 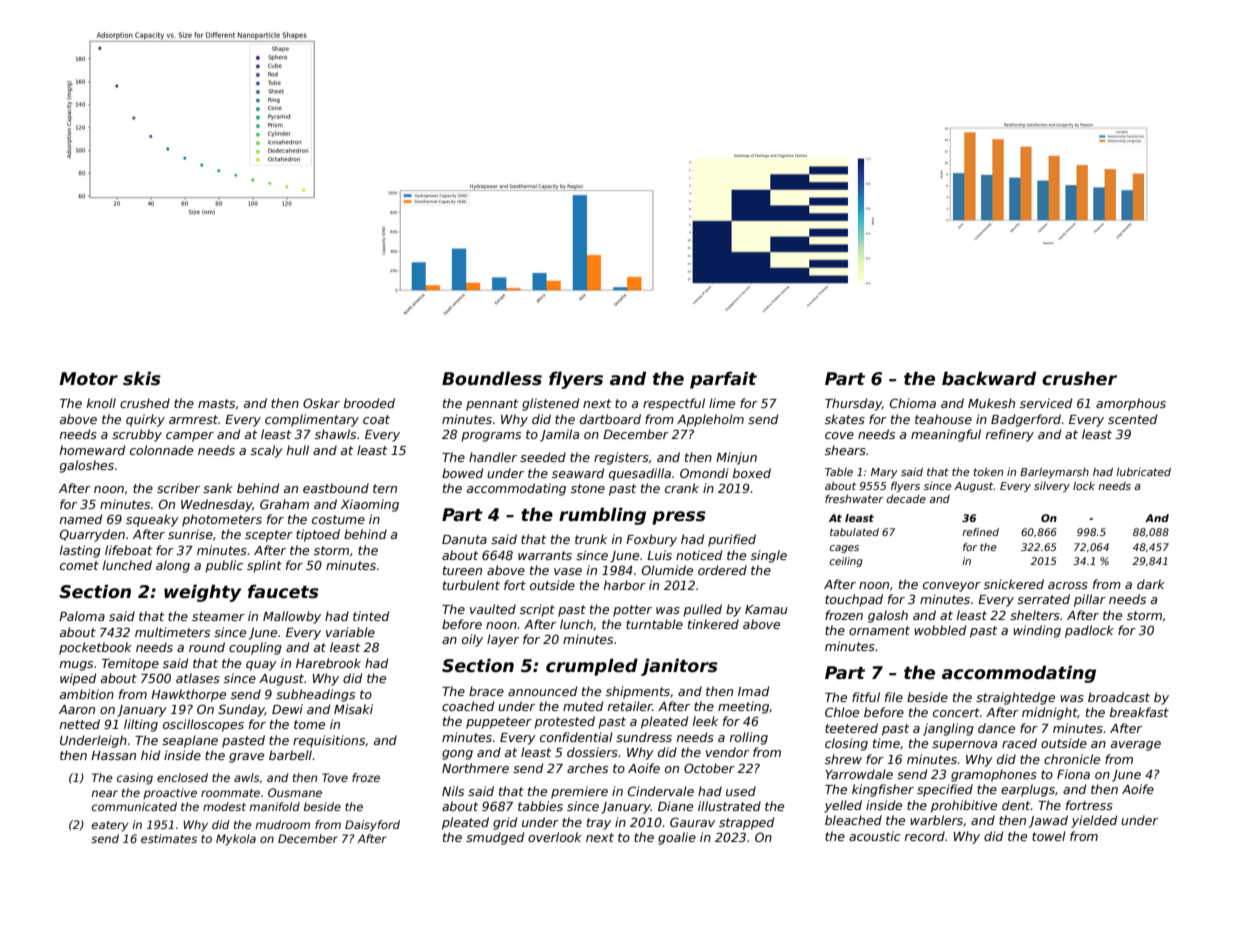 I want to click on crumpled, so click(x=592, y=667).
